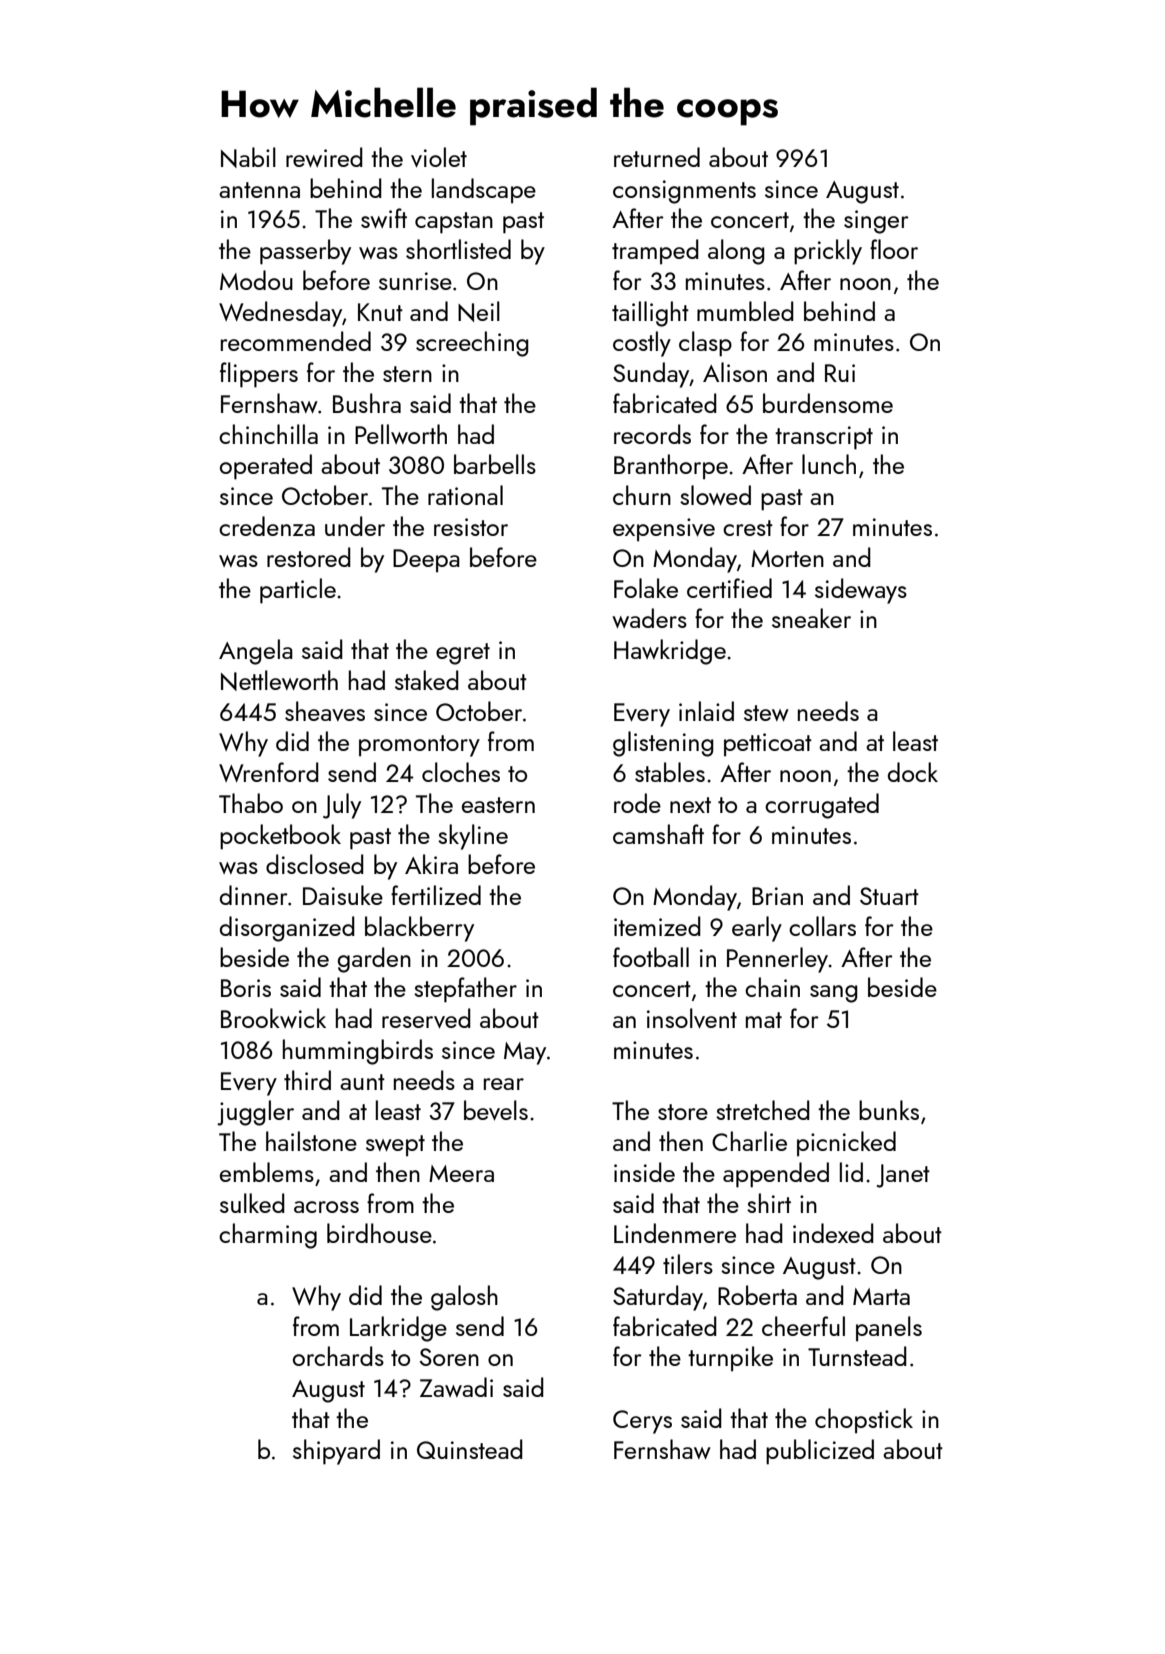 The height and width of the document is (1654, 1165). What do you see at coordinates (876, 222) in the document?
I see `singer` at bounding box center [876, 222].
